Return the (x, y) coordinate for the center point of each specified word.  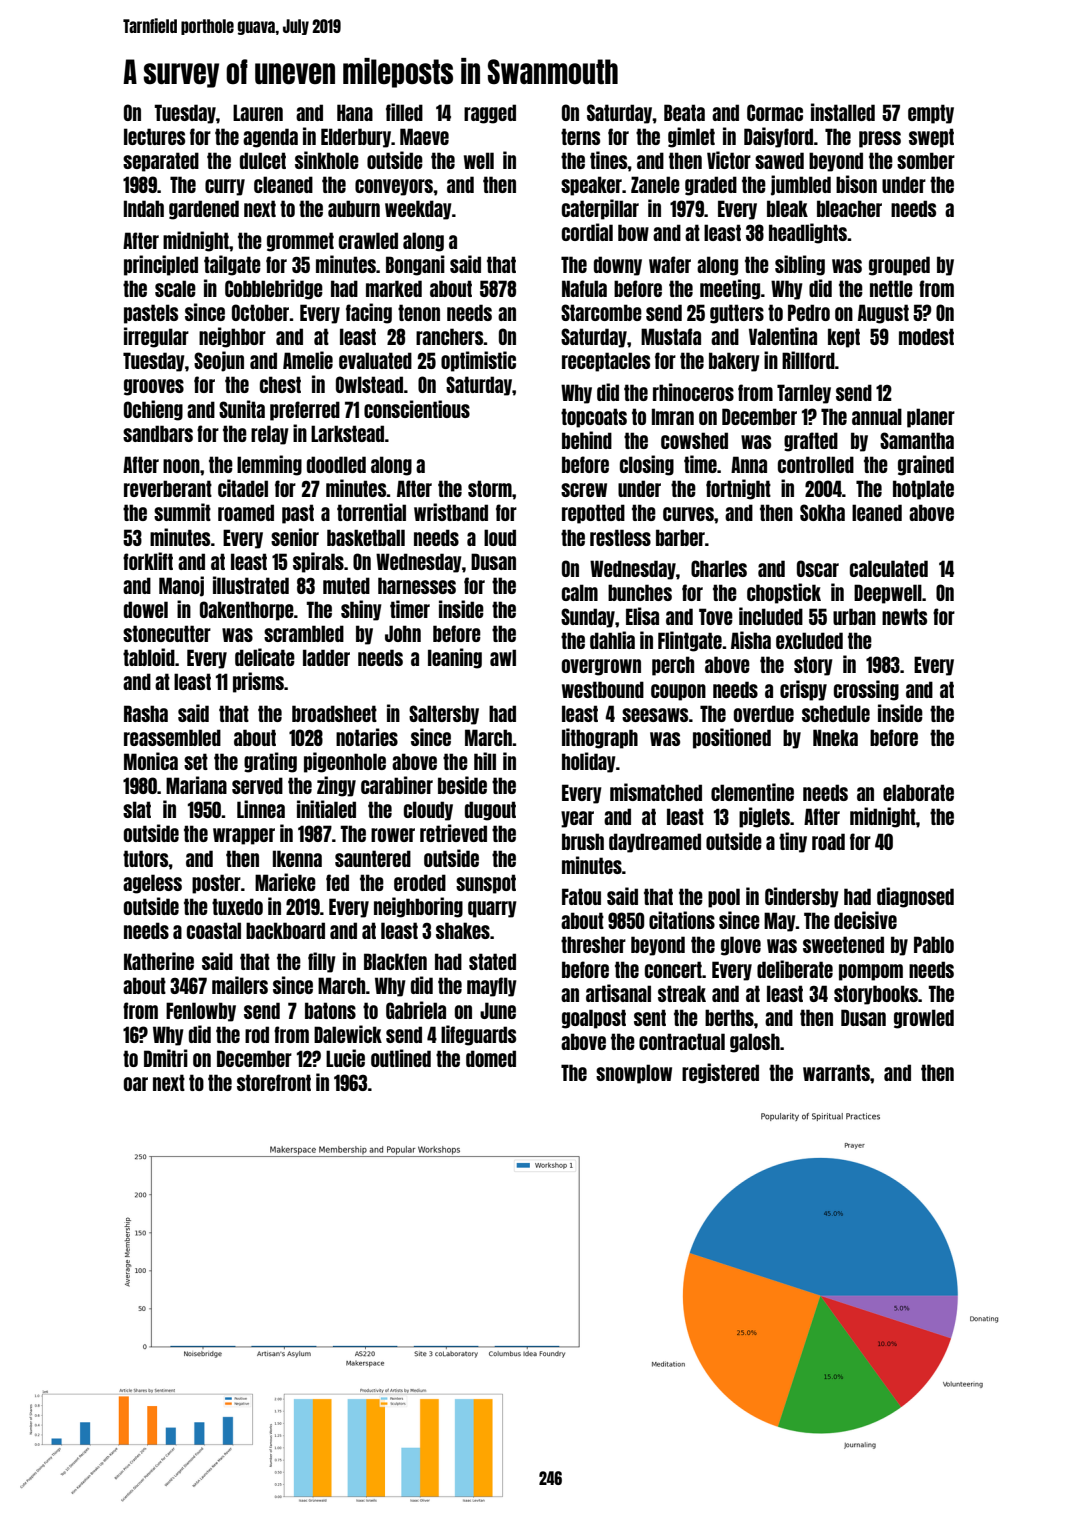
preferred (305, 411)
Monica (151, 761)
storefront (274, 1082)
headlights (808, 233)
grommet (300, 242)
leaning (455, 658)
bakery (734, 362)
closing (647, 465)
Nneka (835, 737)
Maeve (424, 136)
